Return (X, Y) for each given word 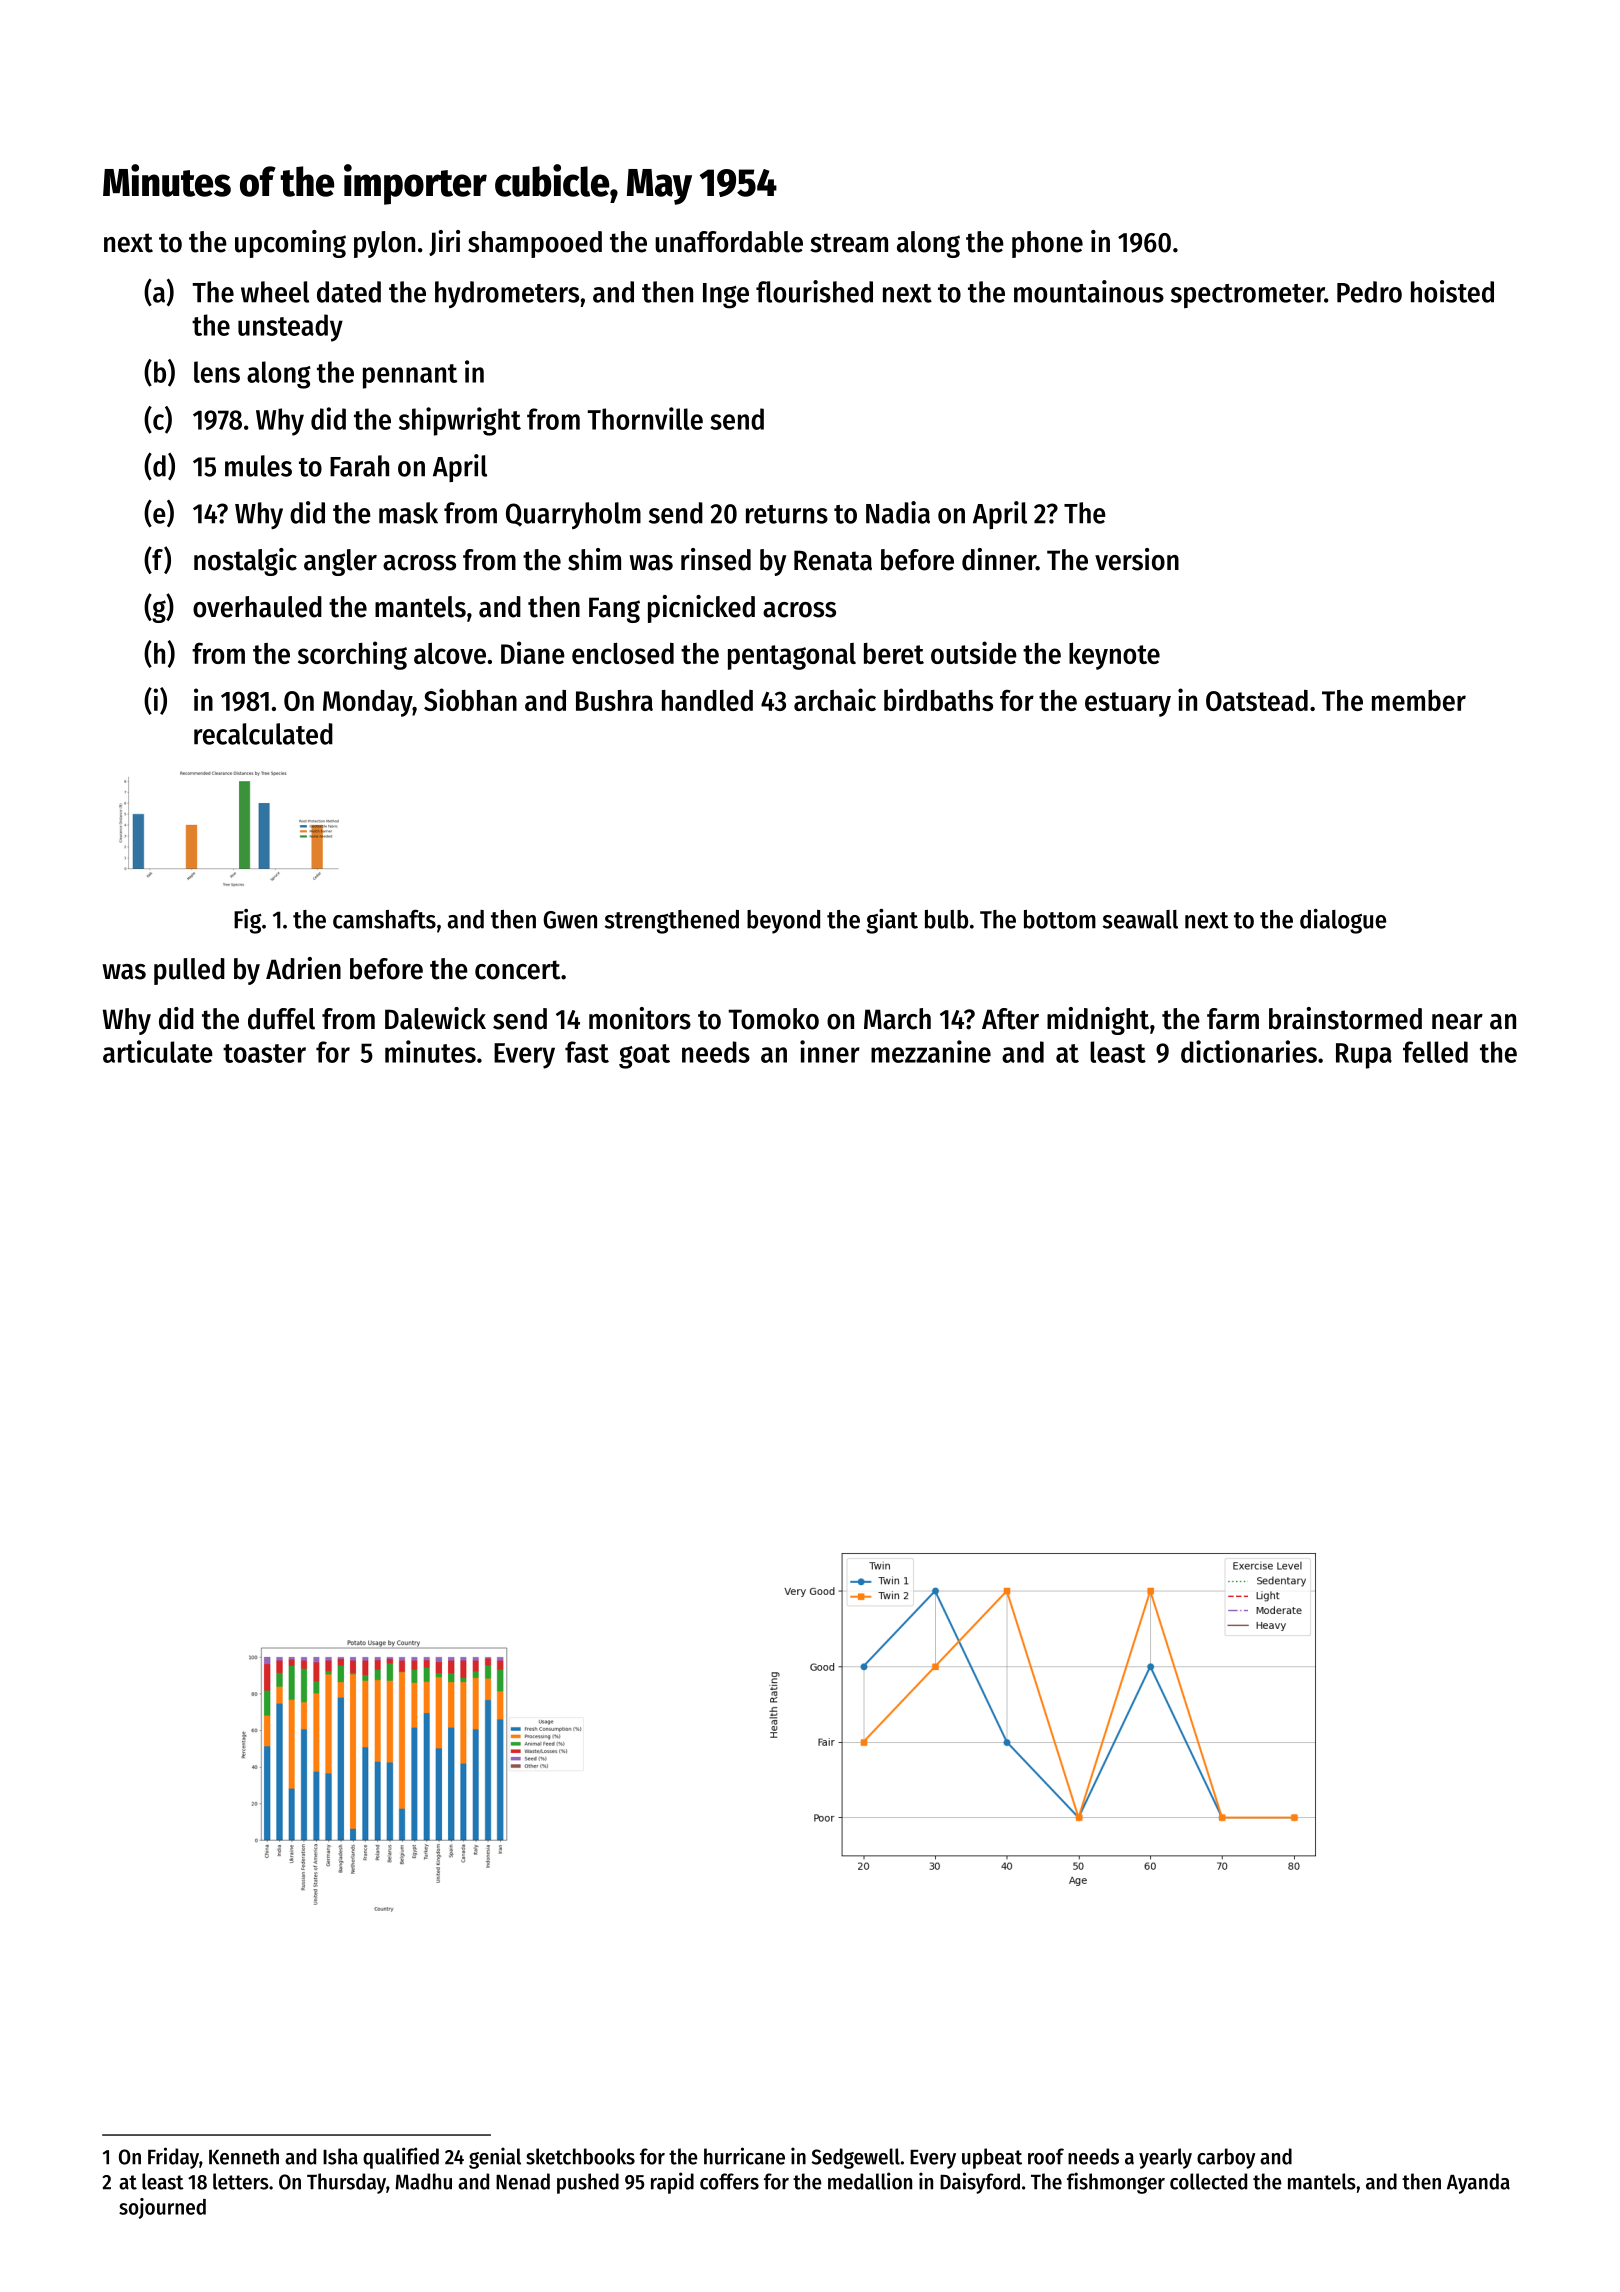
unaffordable (729, 242)
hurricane (744, 2156)
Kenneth (244, 2156)
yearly (1165, 2158)
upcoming (290, 244)
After (1010, 1019)
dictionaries (1249, 1051)
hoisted (1452, 291)
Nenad (523, 2181)
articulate (158, 1051)
